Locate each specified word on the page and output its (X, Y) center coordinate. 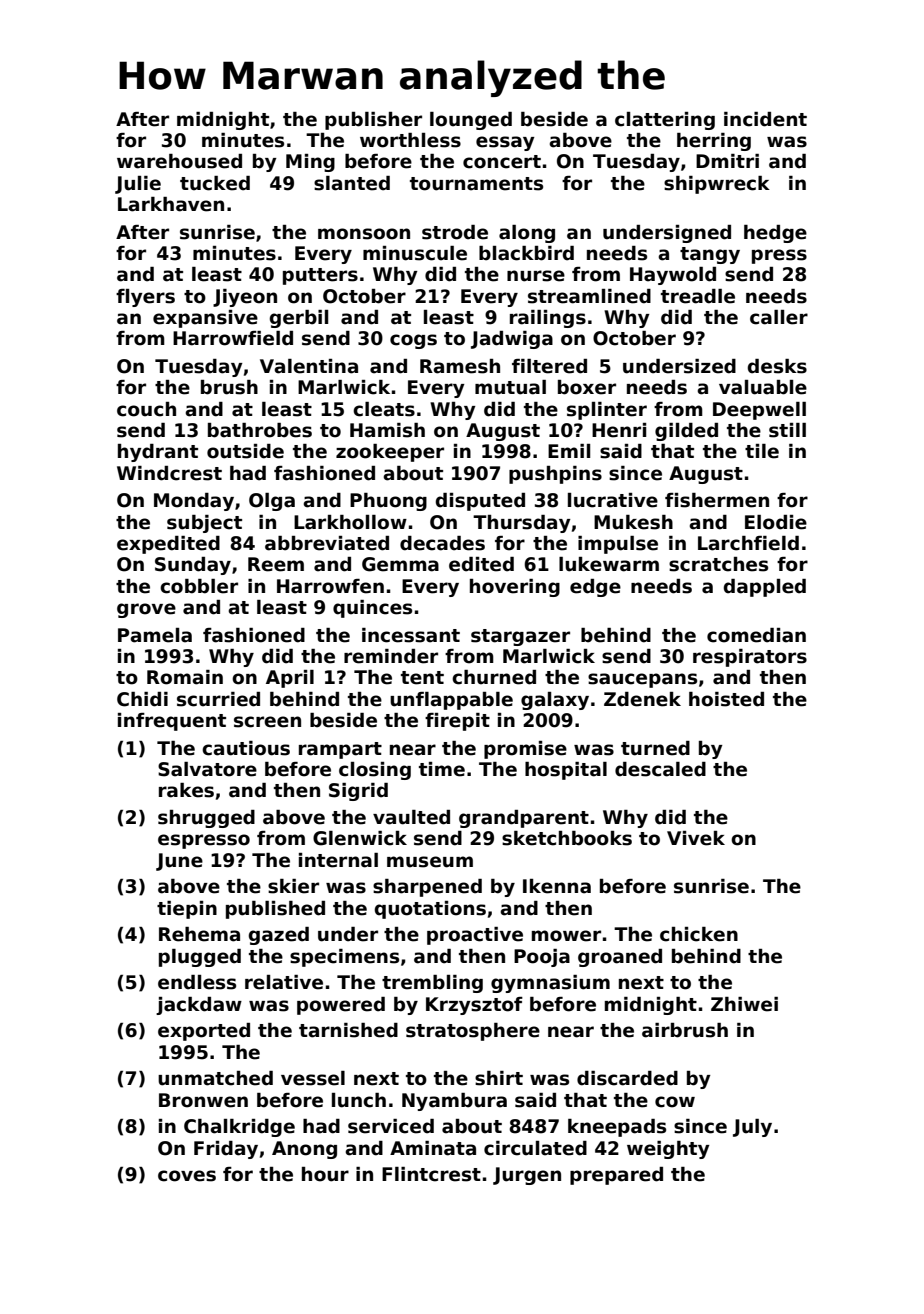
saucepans (642, 680)
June (179, 862)
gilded (686, 432)
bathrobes (260, 430)
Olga (272, 502)
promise (525, 750)
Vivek (696, 838)
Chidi (142, 699)
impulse (618, 545)
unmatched (215, 1078)
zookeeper (390, 453)
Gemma (400, 564)
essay (505, 143)
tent (422, 678)
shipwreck (717, 185)
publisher (373, 121)
